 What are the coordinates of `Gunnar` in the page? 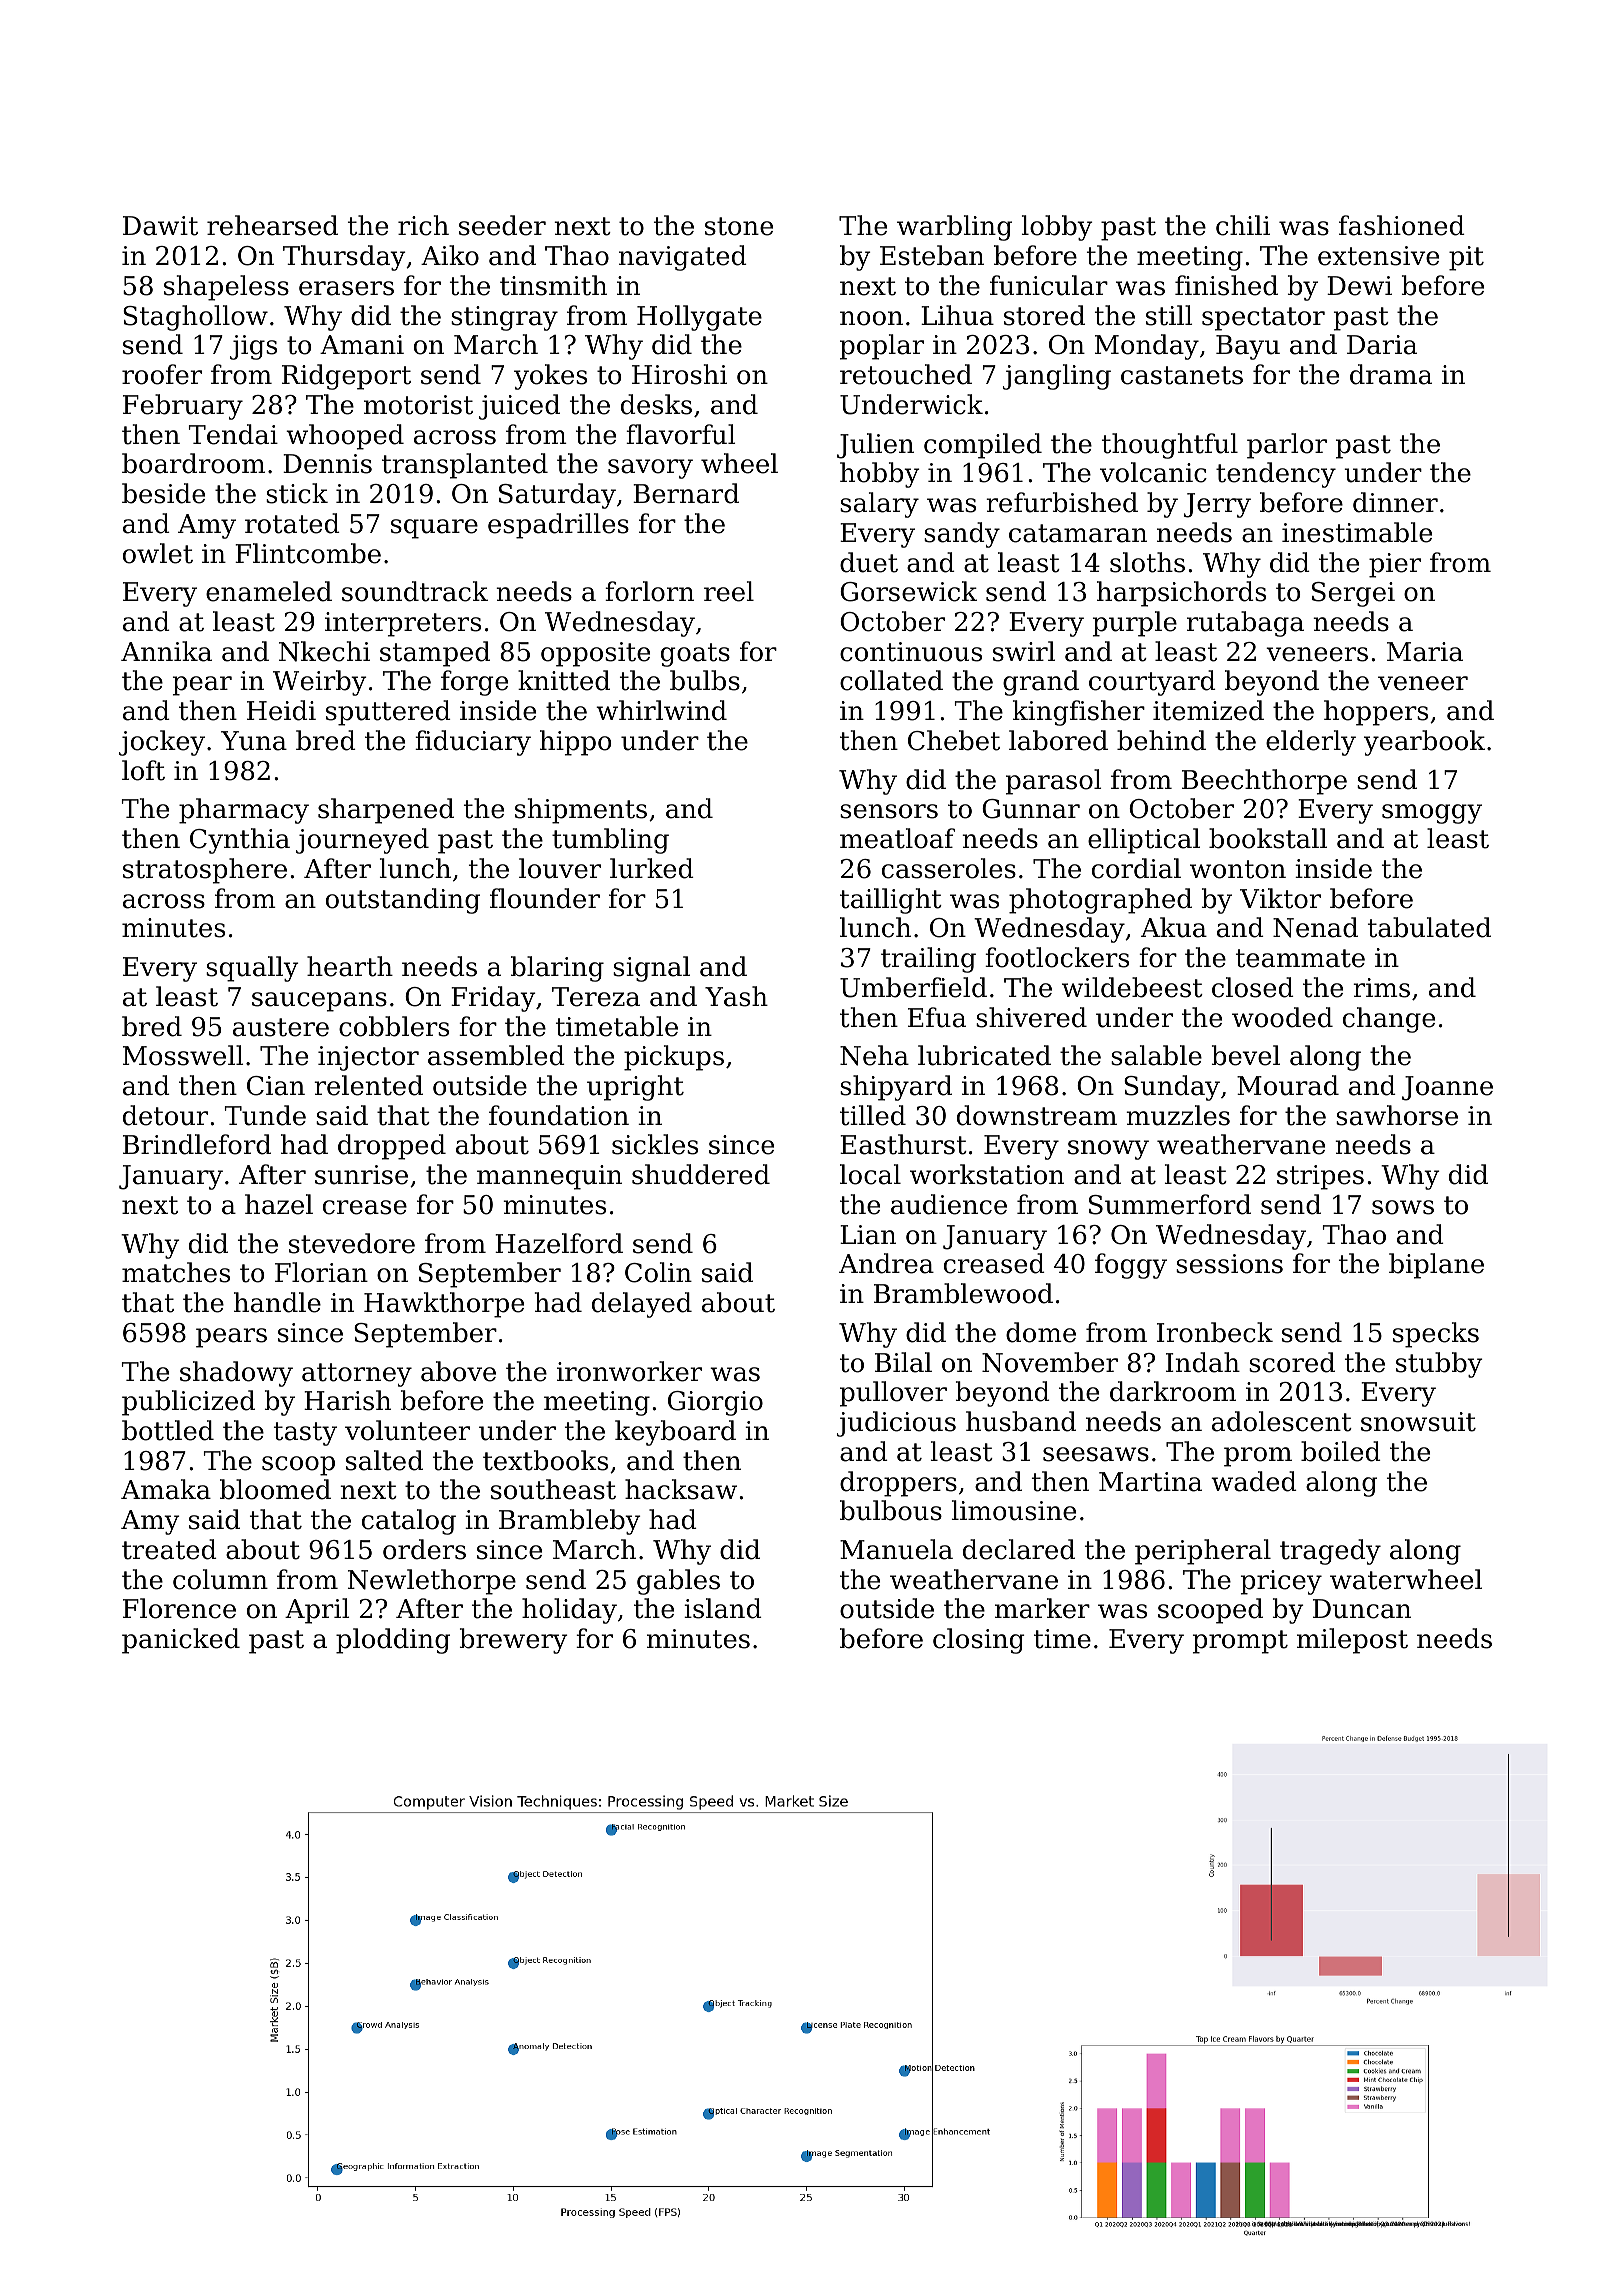 It's located at (1031, 809).
